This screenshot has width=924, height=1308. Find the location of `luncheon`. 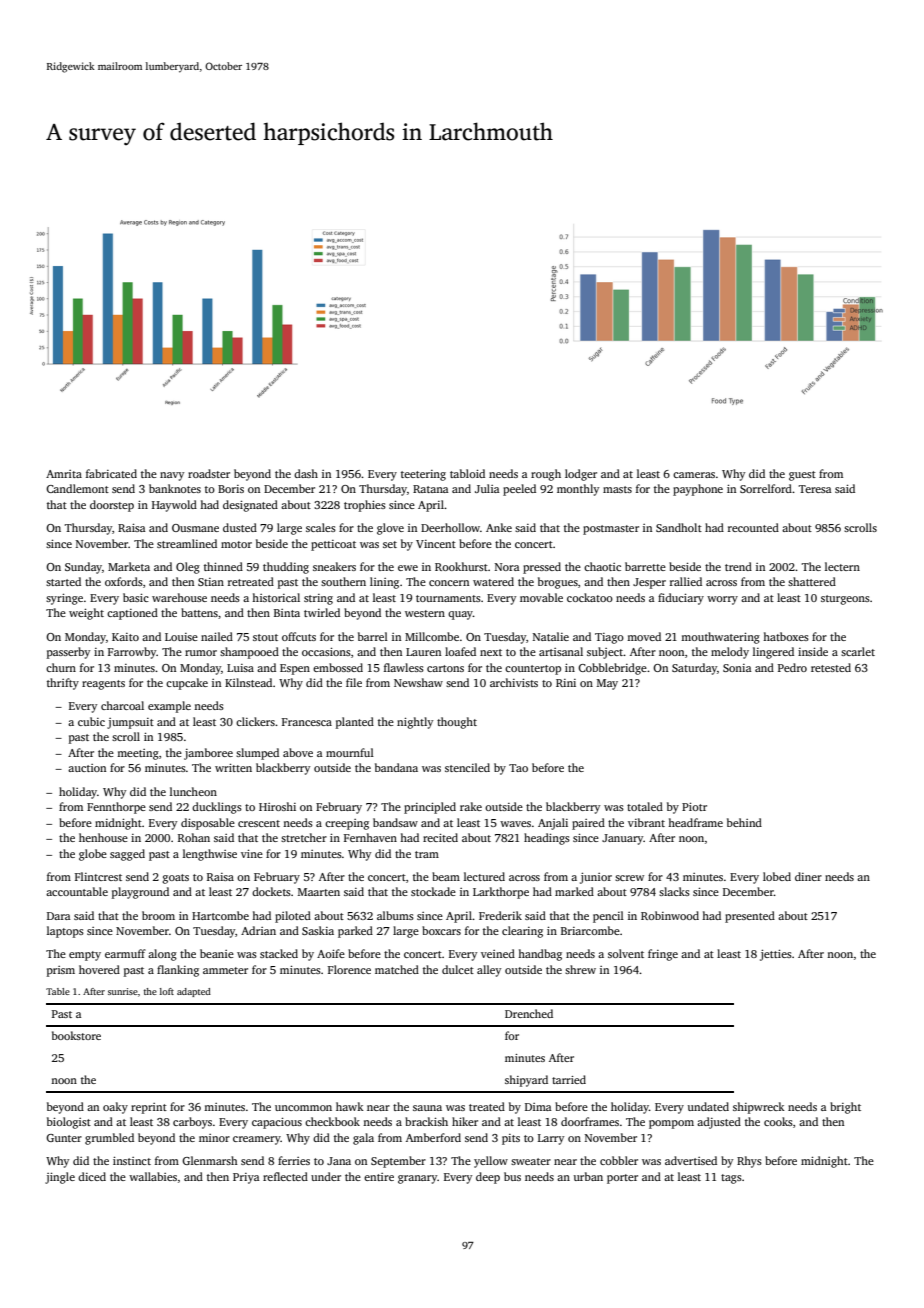

luncheon is located at coordinates (193, 791).
